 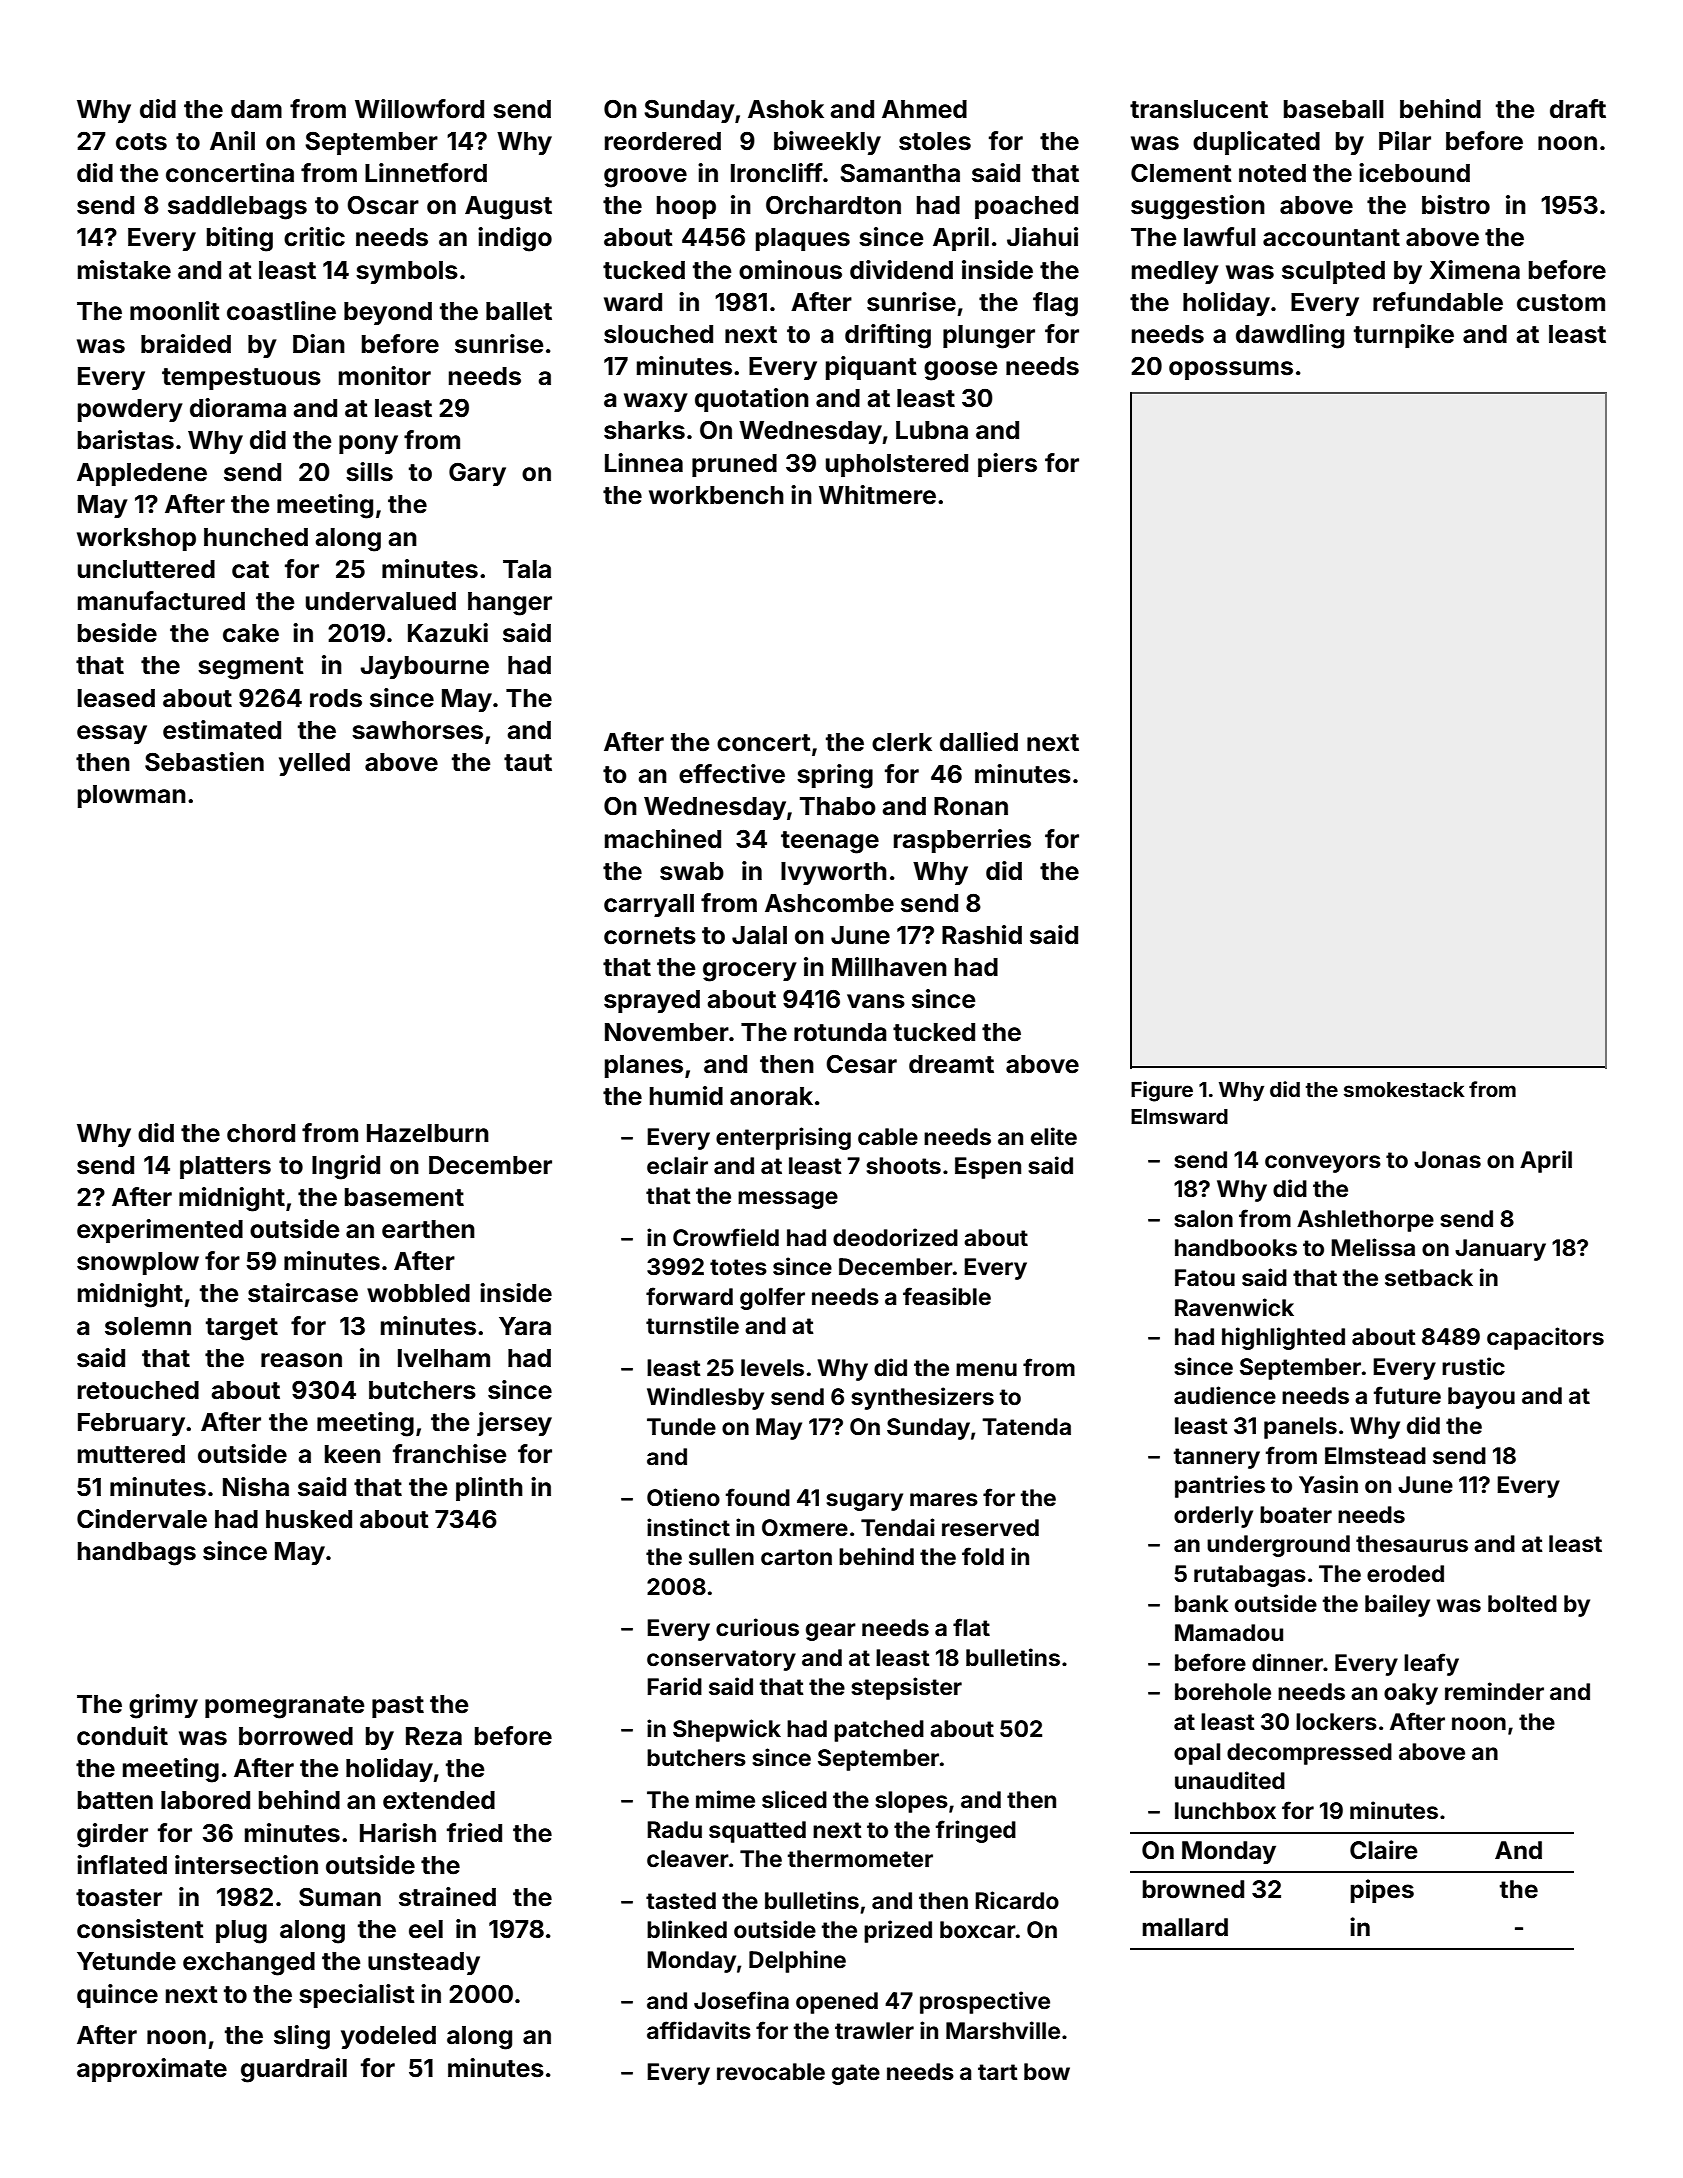 I want to click on Hazelburn, so click(x=428, y=1133).
